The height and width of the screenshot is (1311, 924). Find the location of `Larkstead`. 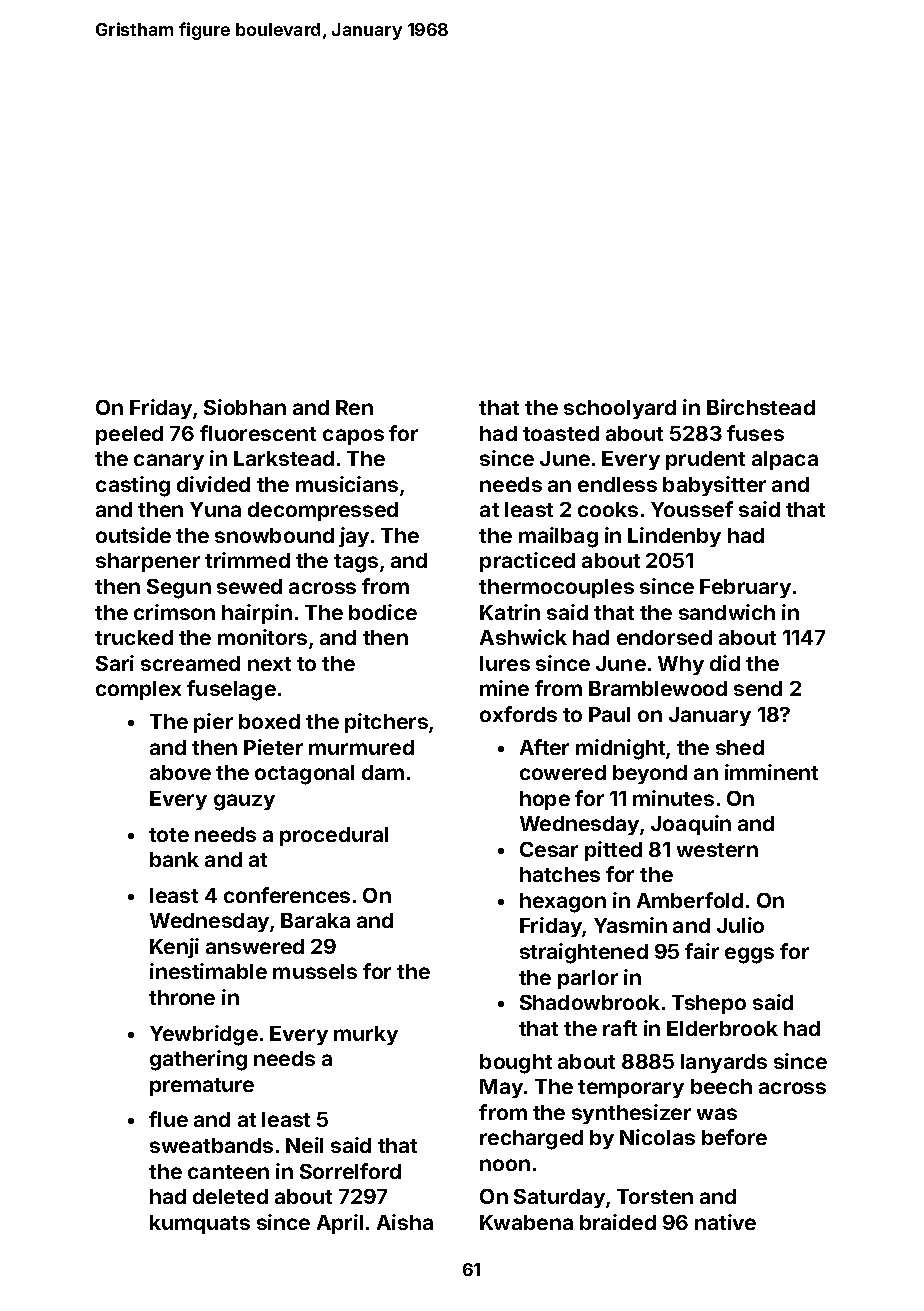

Larkstead is located at coordinates (284, 458).
